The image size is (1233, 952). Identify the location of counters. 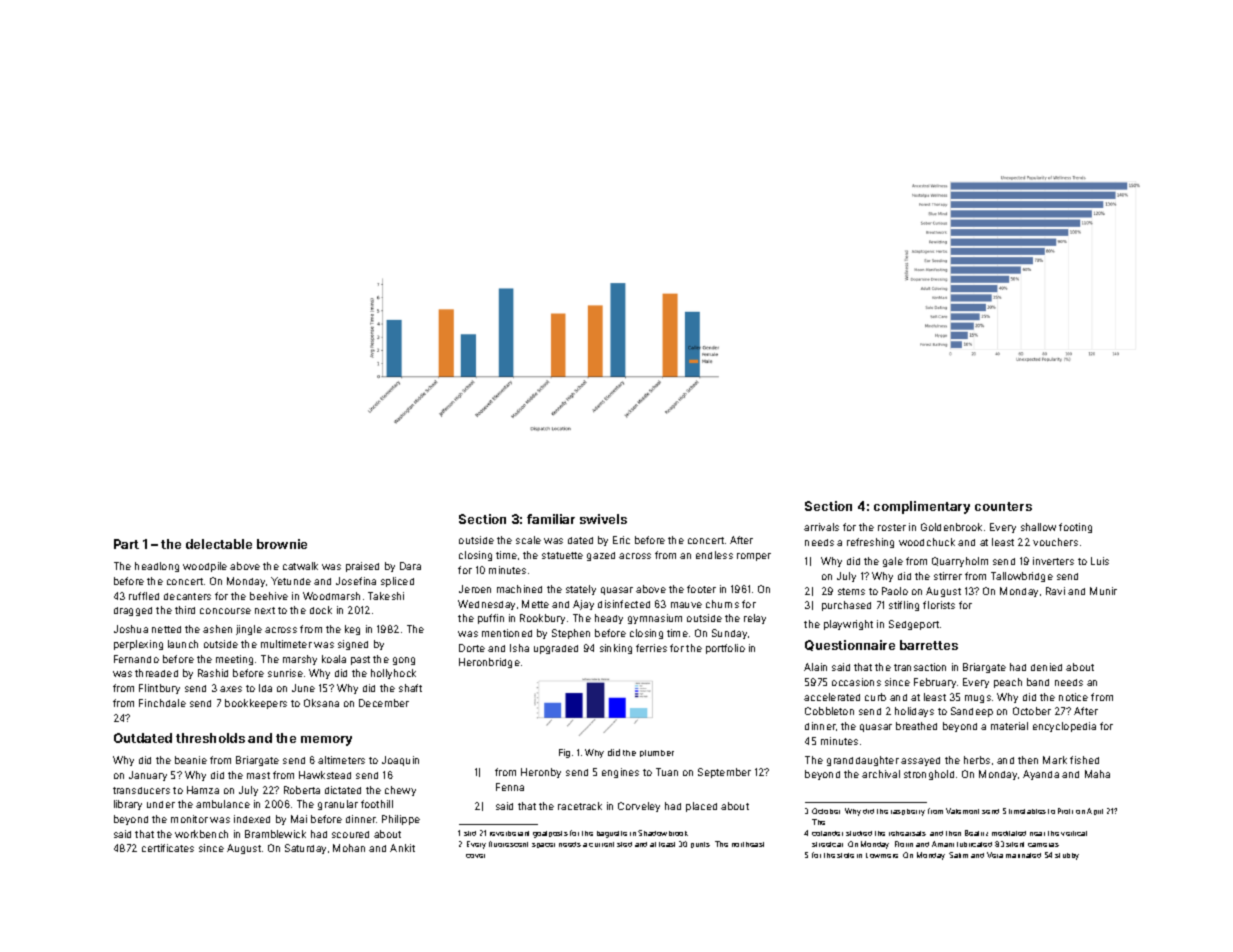
(1003, 506).
